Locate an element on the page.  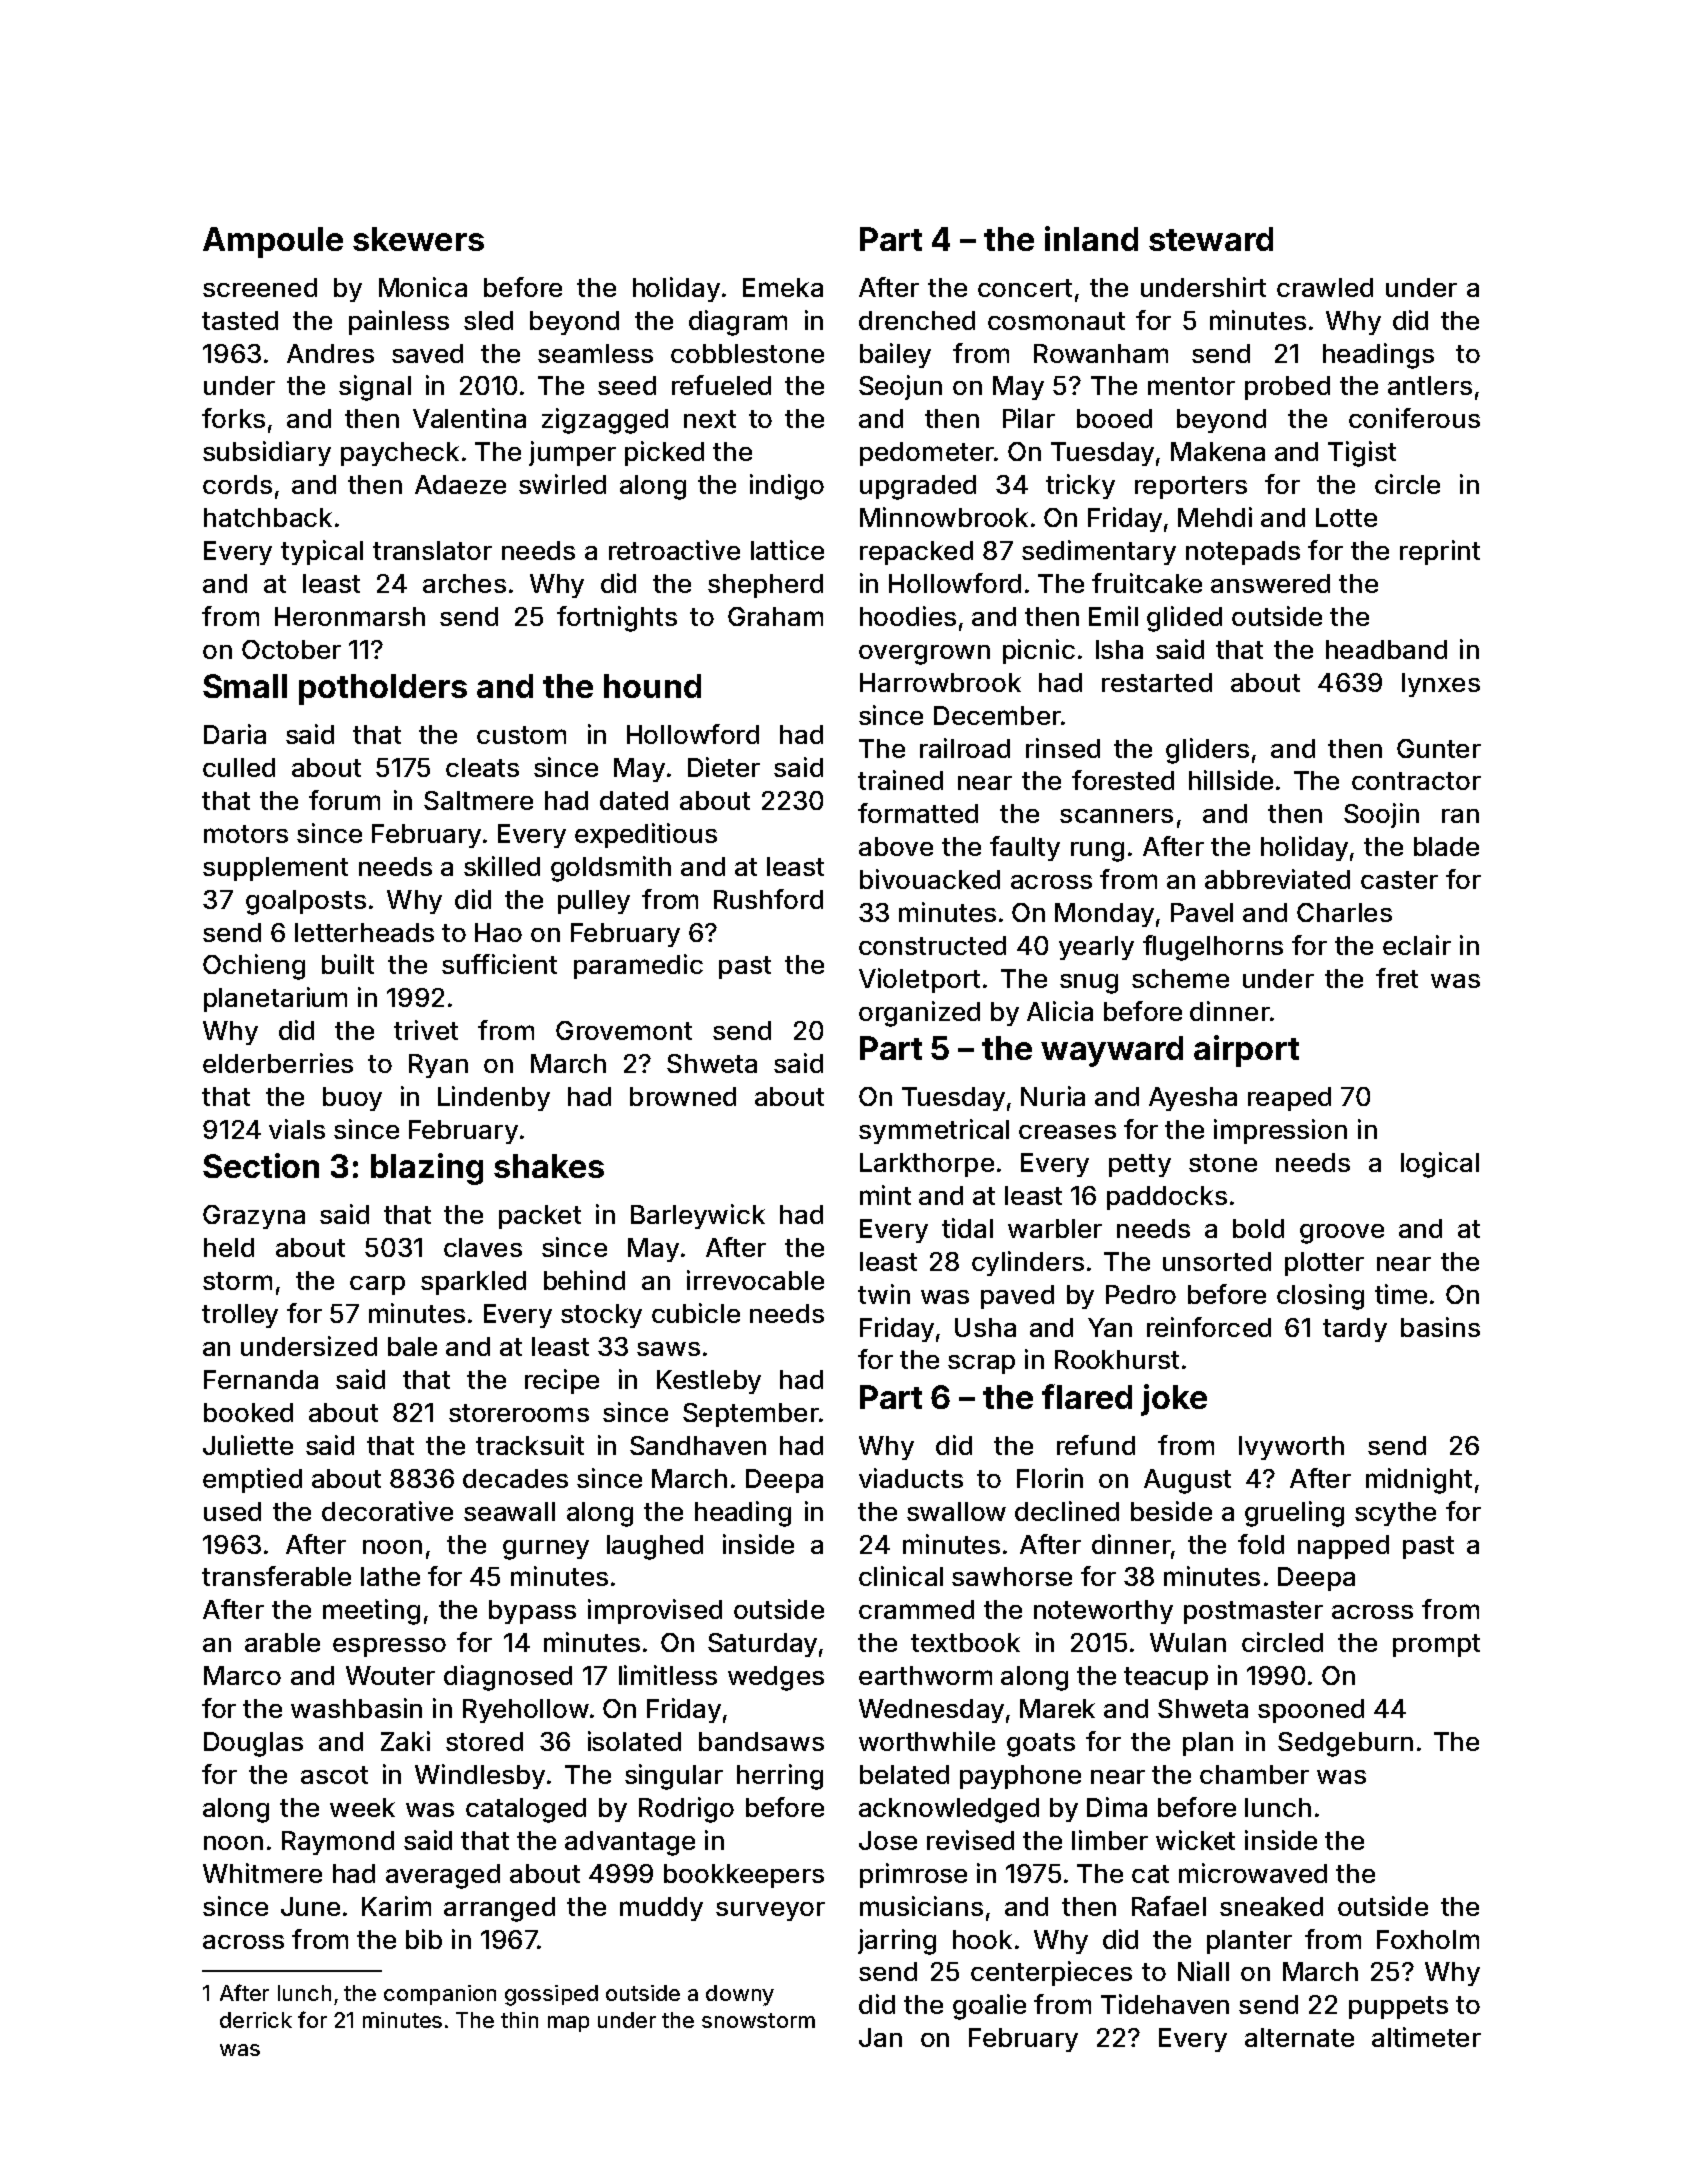
bypass is located at coordinates (532, 1612).
